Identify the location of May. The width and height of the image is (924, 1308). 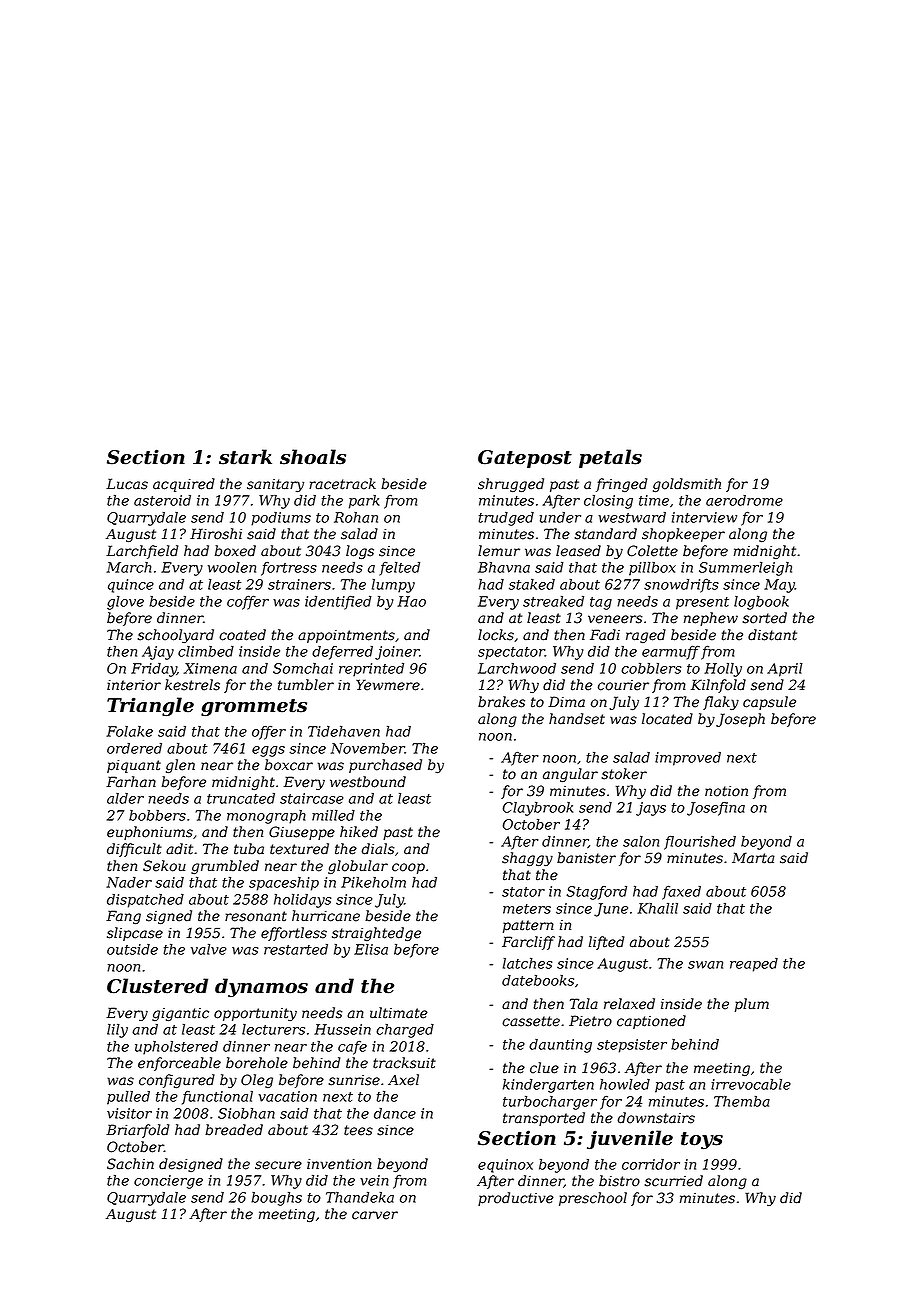
(779, 586).
